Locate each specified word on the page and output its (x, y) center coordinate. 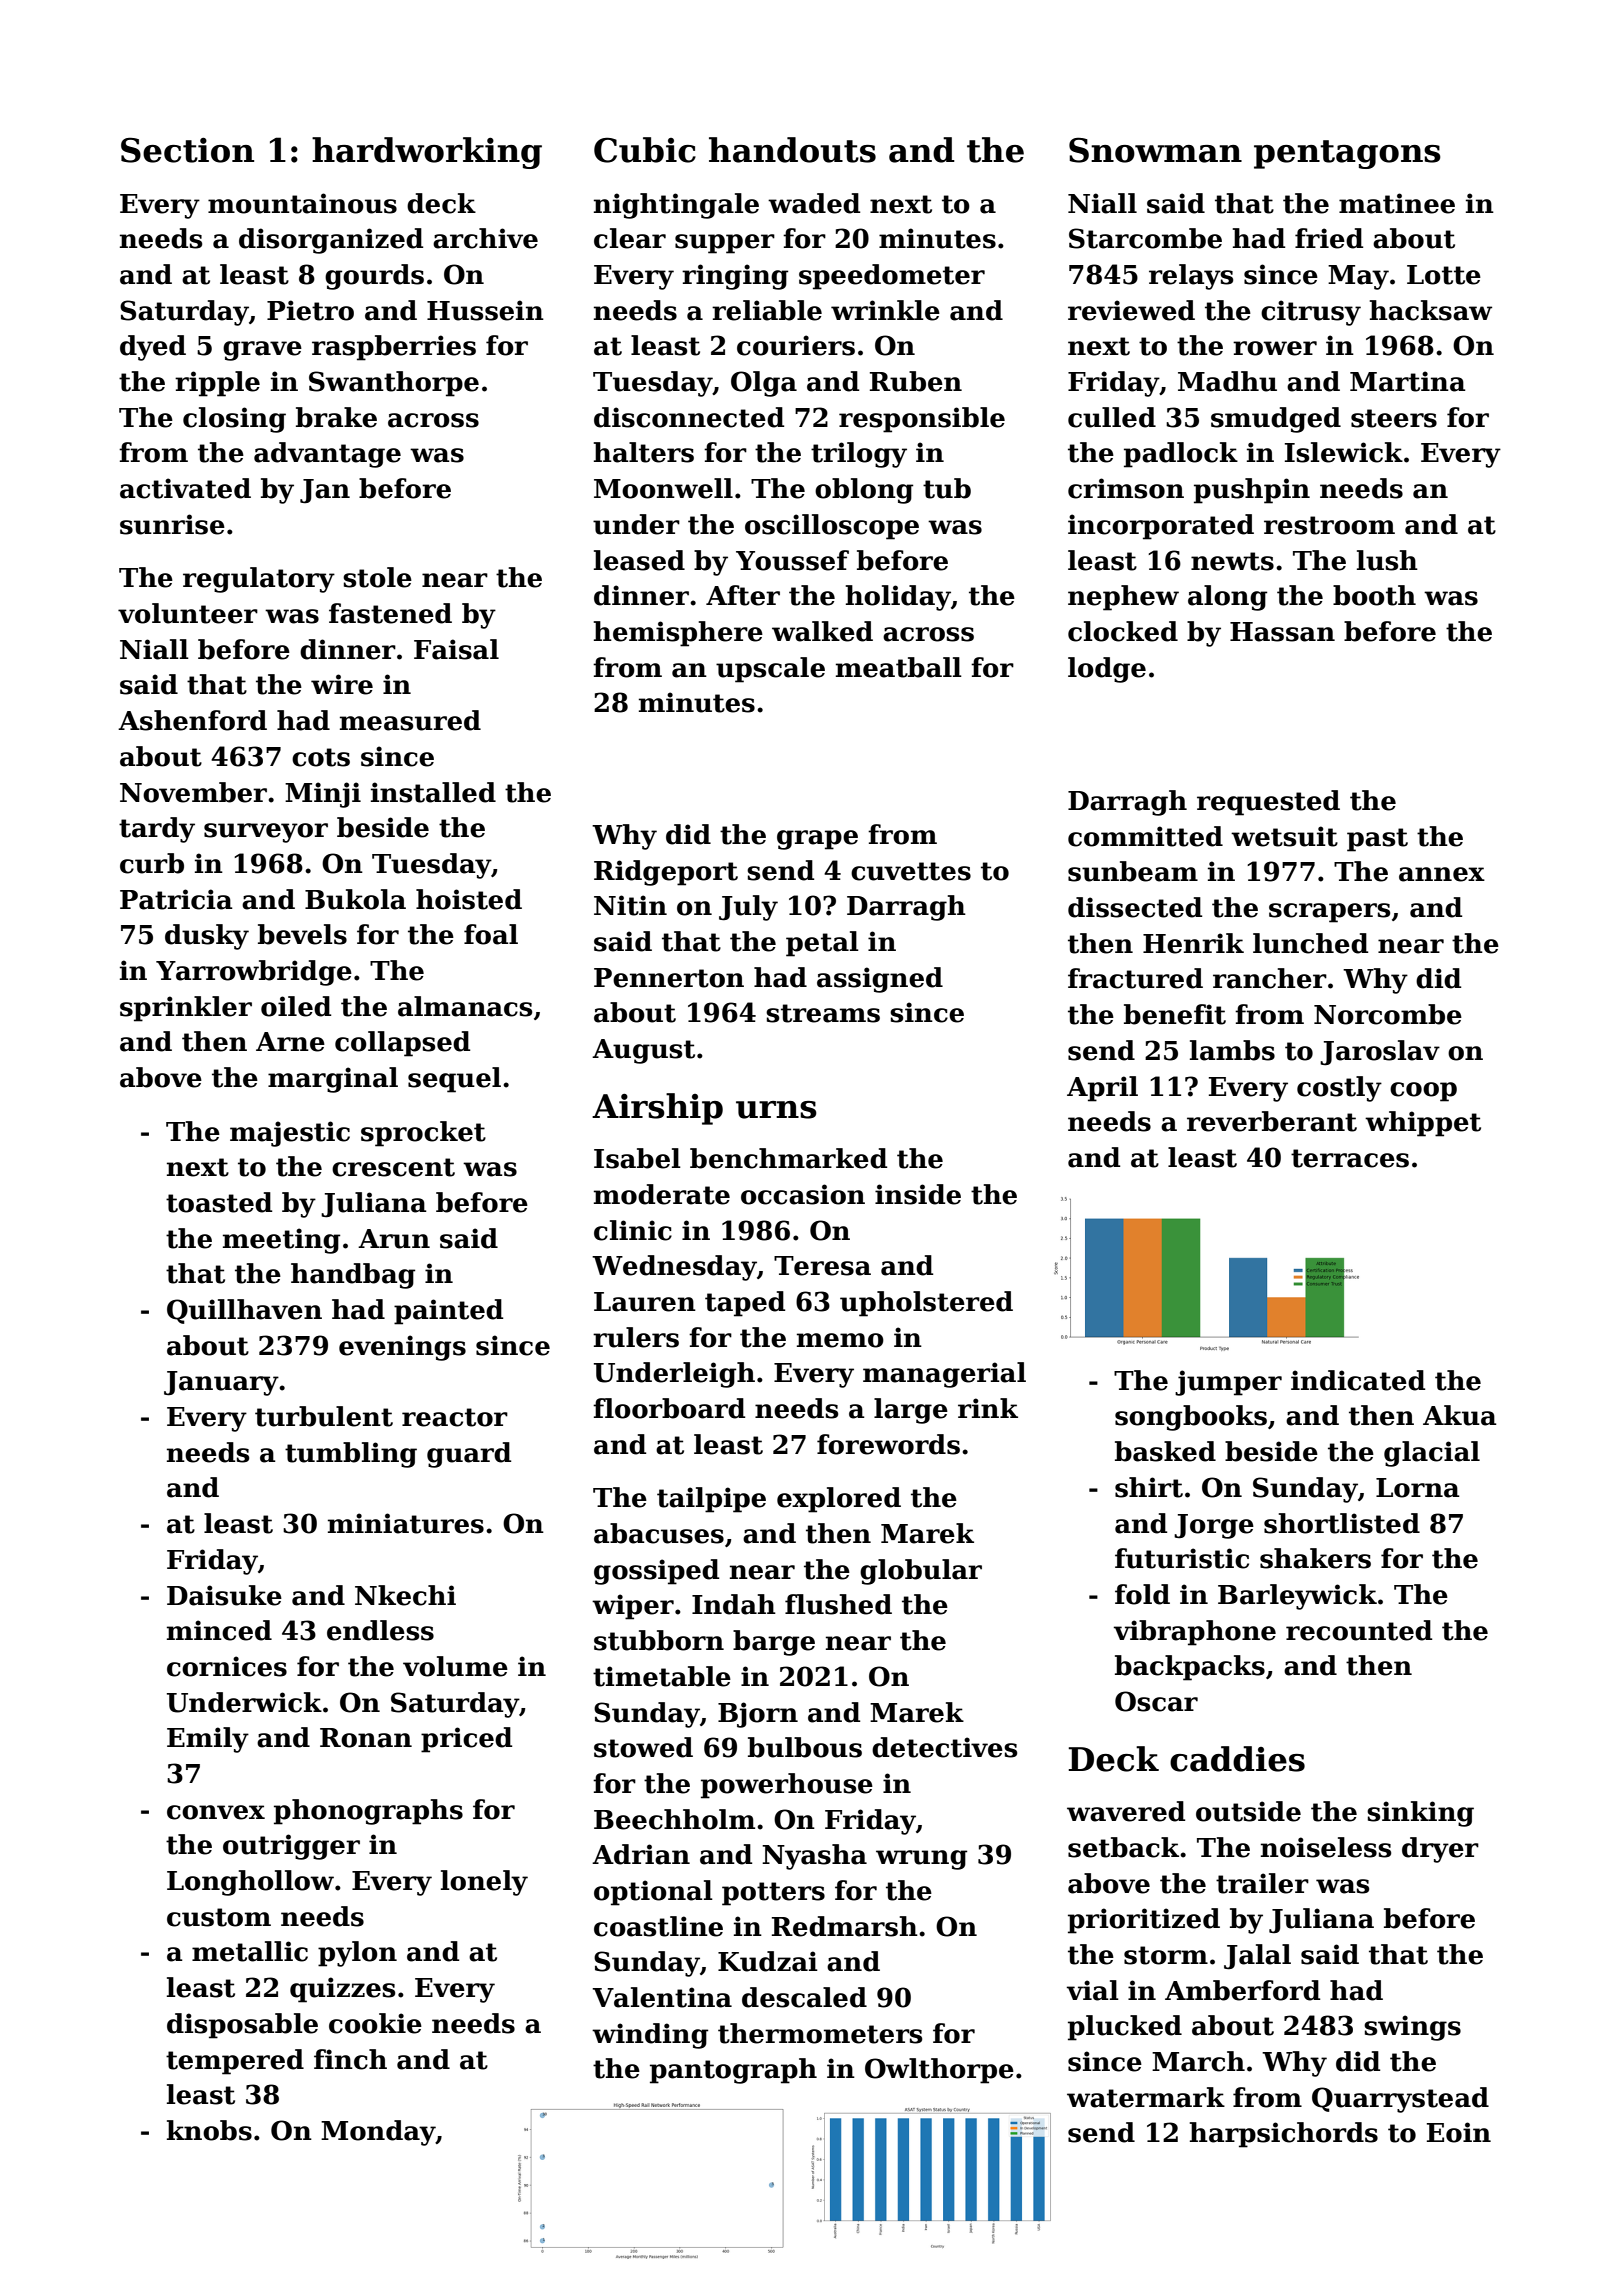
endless (380, 1630)
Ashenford (192, 720)
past (1377, 840)
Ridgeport (666, 873)
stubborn (659, 1640)
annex (1442, 874)
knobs (209, 2130)
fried (1329, 238)
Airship (657, 1109)
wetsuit (1284, 836)
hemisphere (678, 634)
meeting (281, 1241)
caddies (1237, 1759)
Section (187, 150)
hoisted (469, 899)
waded (814, 203)
